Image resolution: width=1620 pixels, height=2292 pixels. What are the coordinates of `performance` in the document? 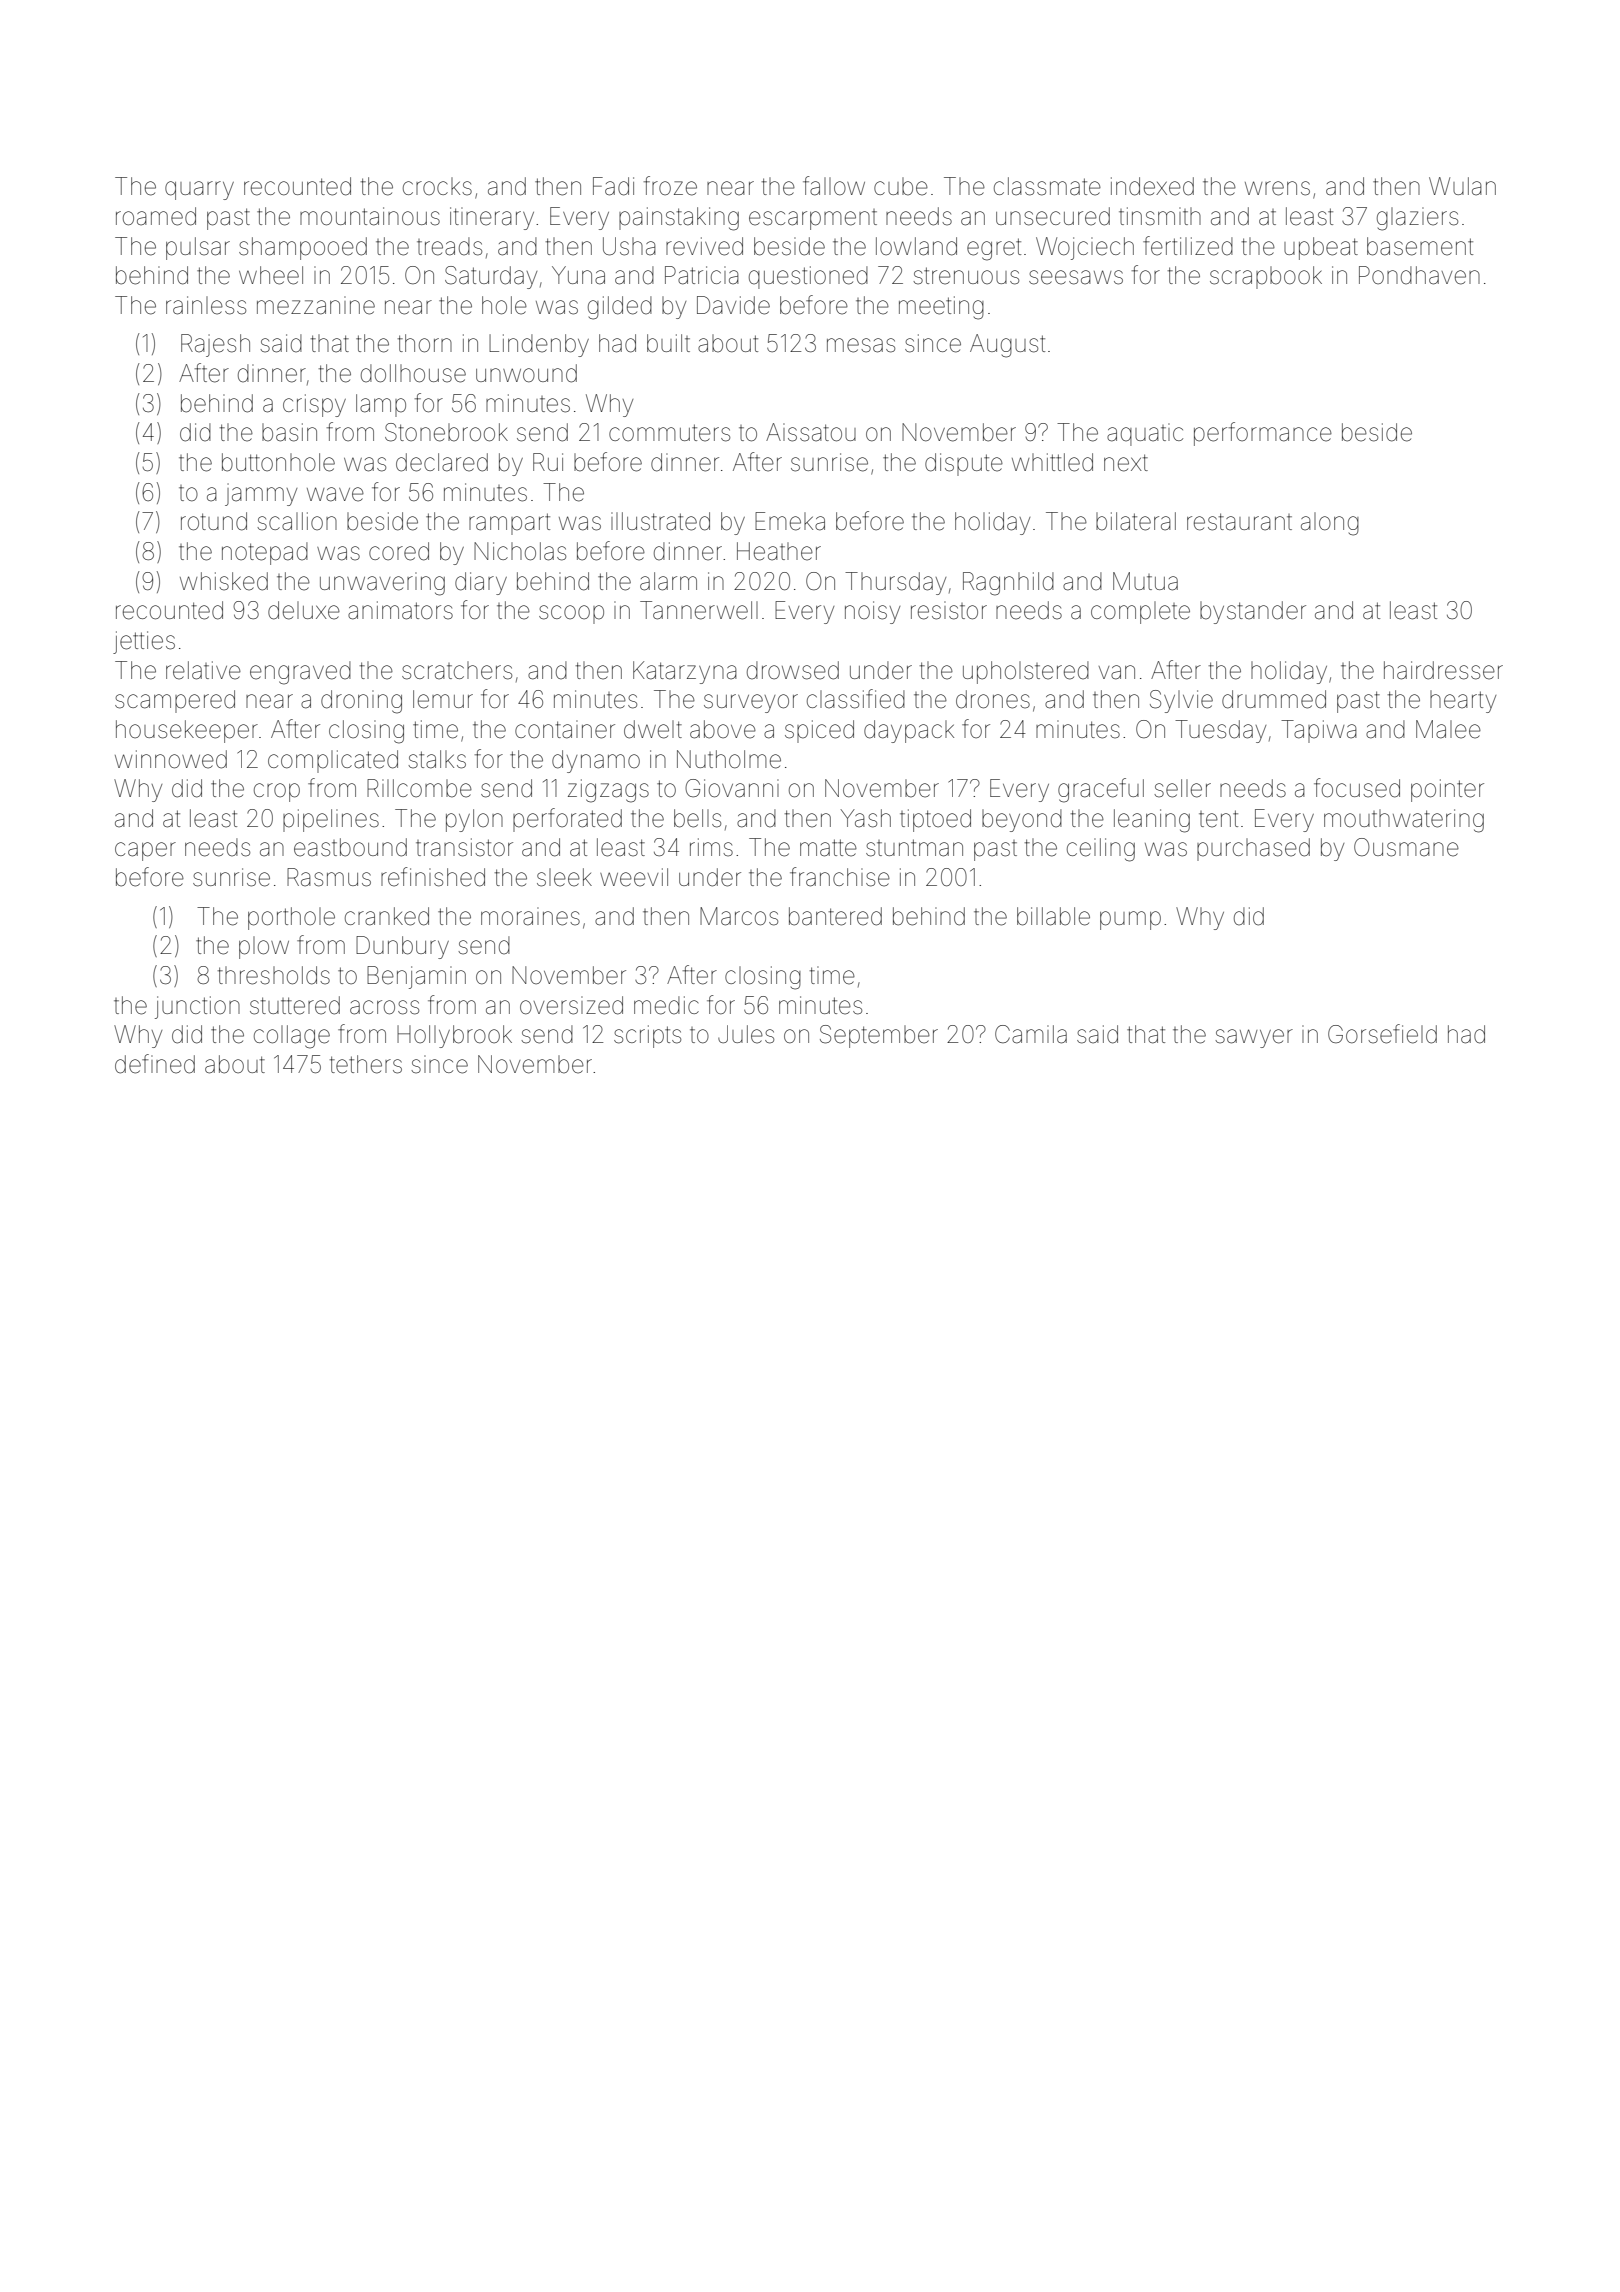 It's located at (1263, 434).
